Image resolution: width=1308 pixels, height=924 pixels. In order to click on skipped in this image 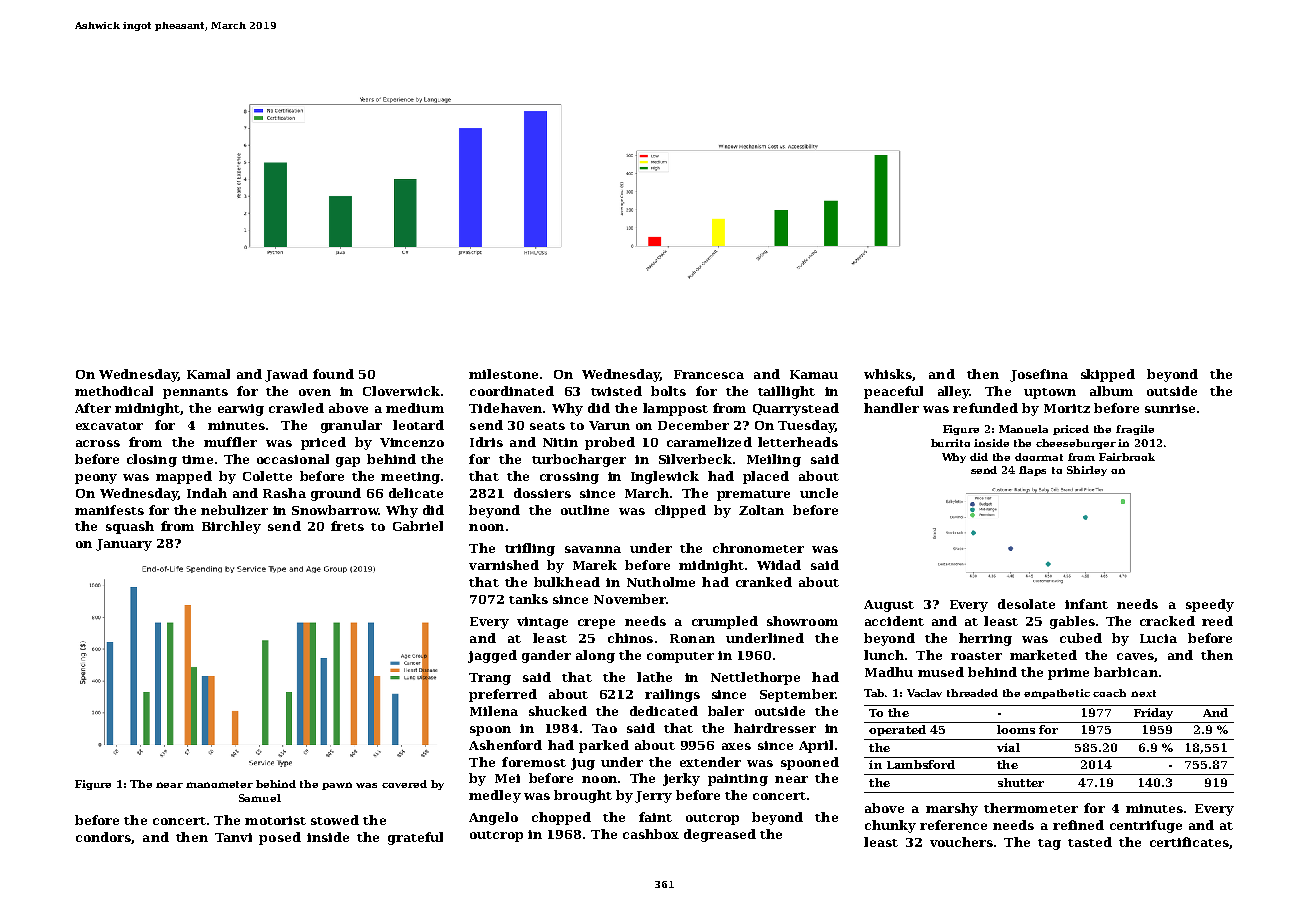, I will do `click(1108, 375)`.
